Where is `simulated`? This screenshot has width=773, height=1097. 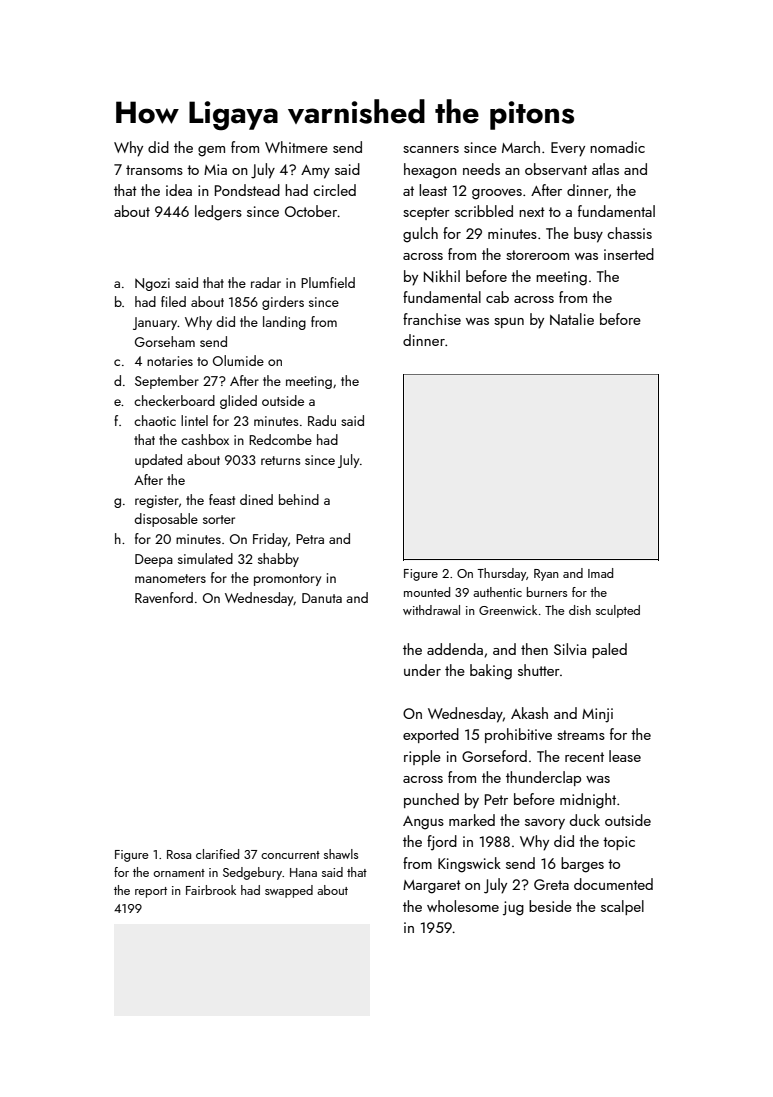
simulated is located at coordinates (205, 558).
